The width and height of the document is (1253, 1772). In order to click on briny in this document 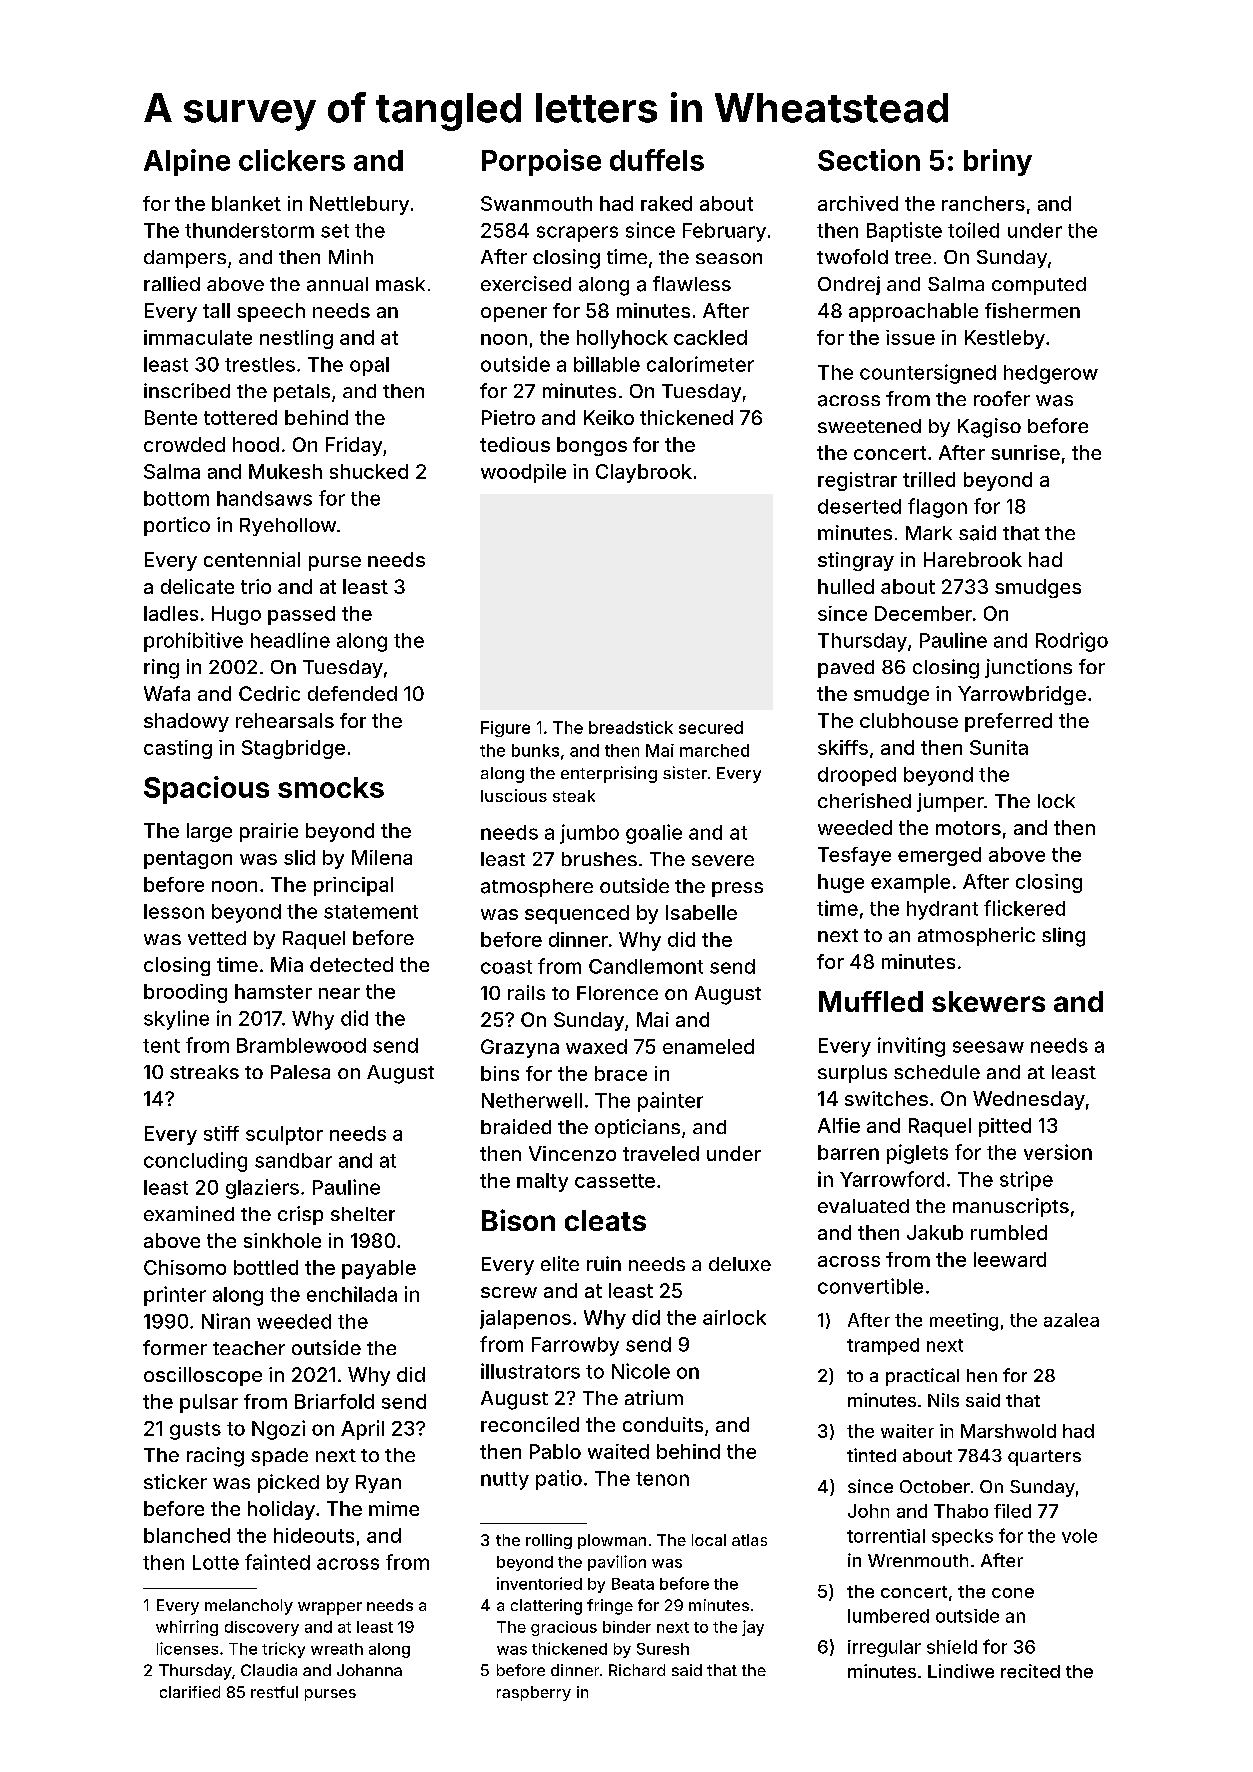, I will do `click(998, 162)`.
